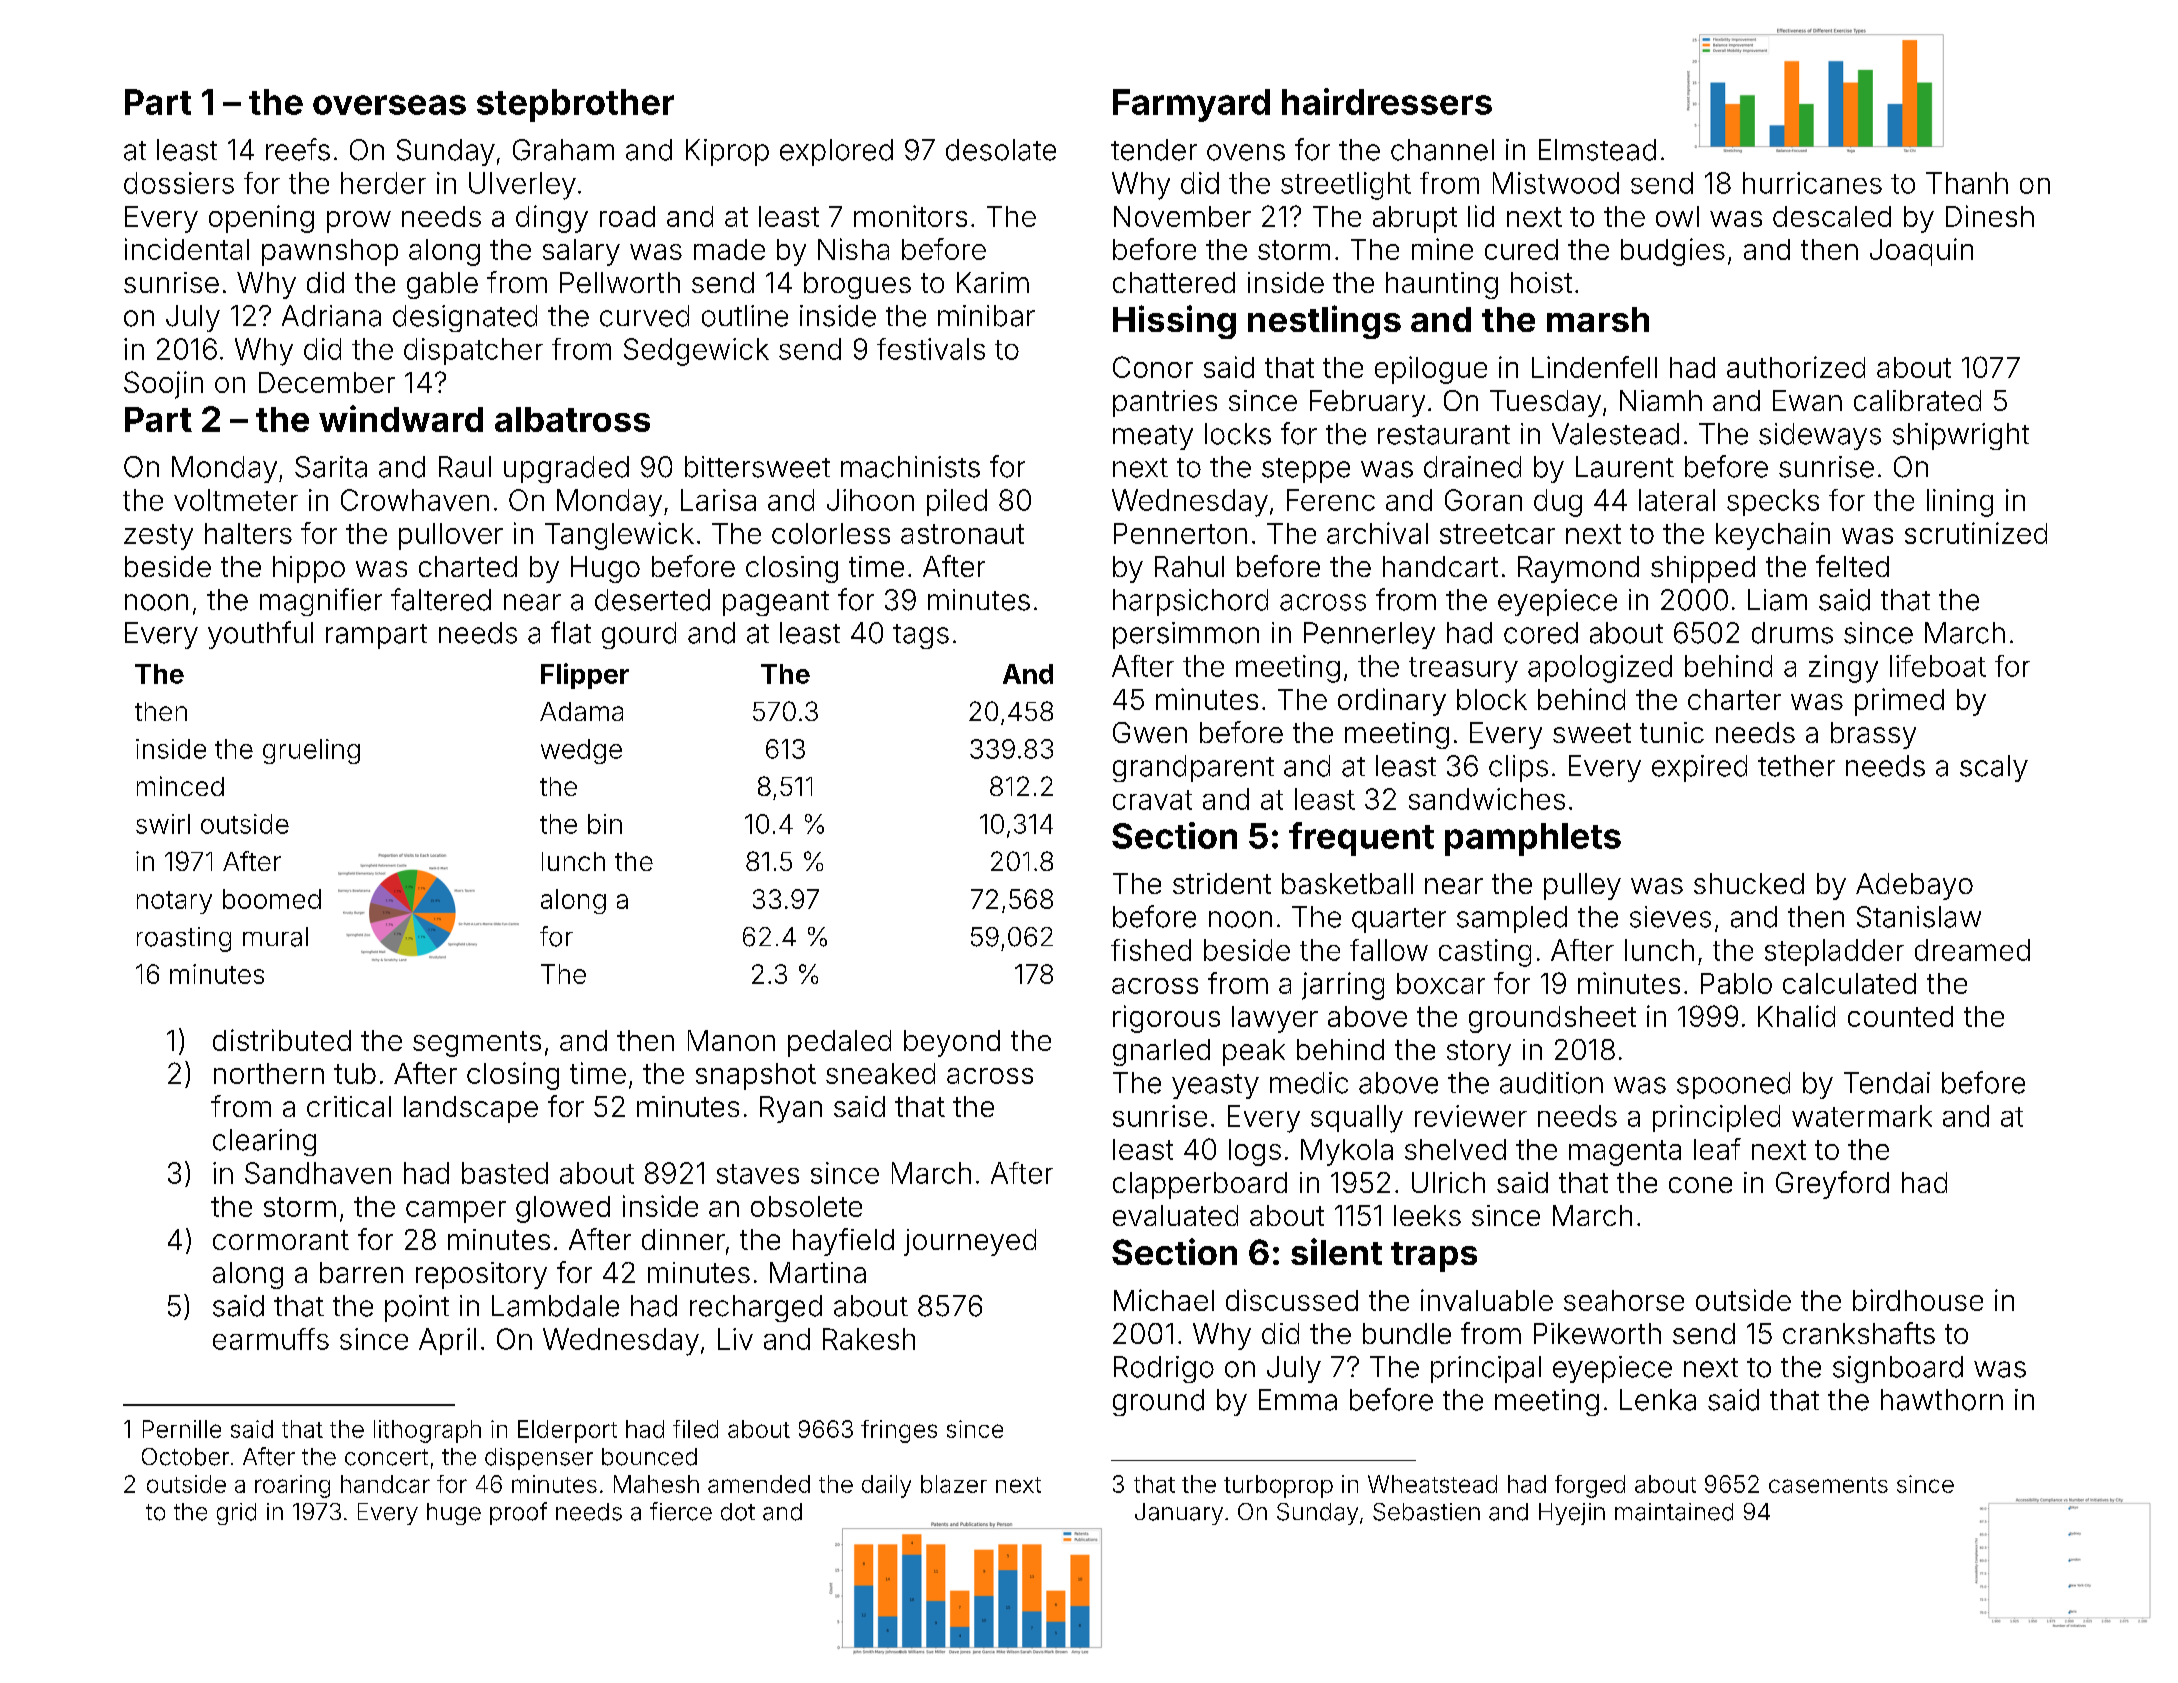  I want to click on Flipper, so click(585, 676).
